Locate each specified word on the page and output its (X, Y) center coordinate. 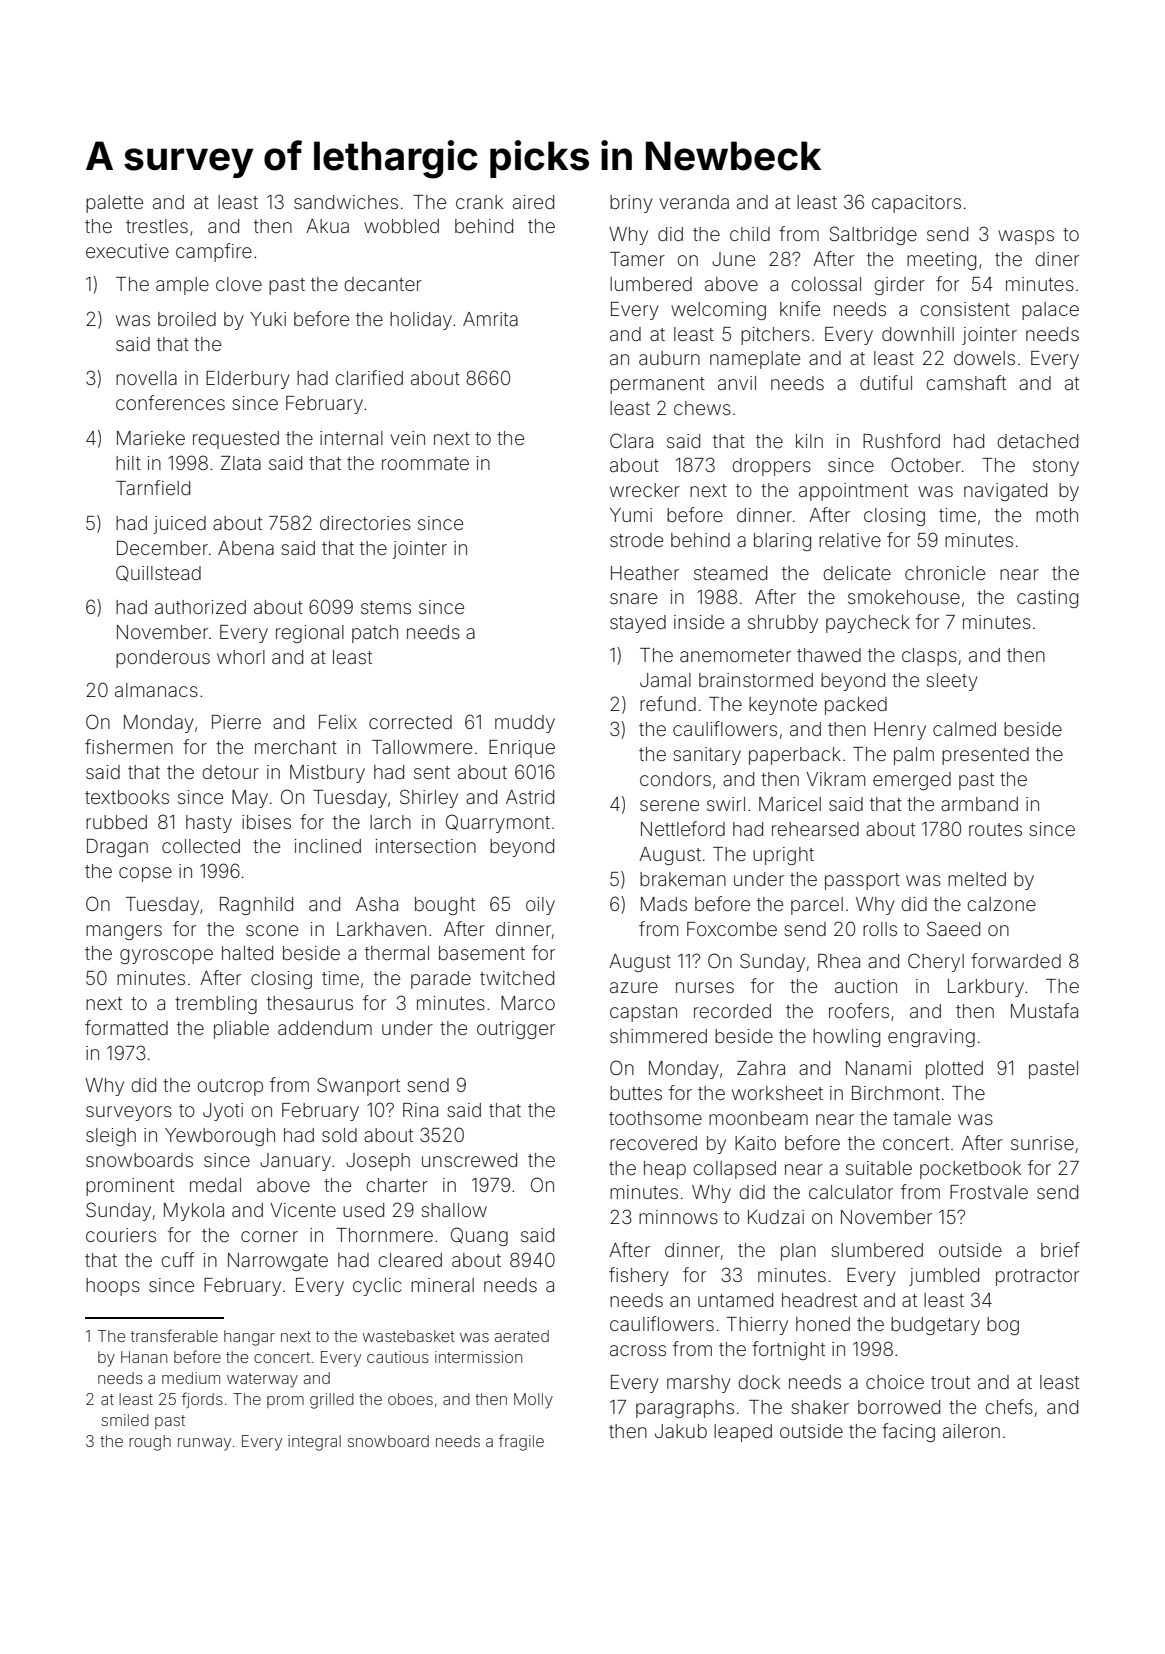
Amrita (490, 319)
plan (798, 1252)
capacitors (916, 204)
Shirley (429, 798)
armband (979, 804)
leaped (743, 1433)
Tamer (637, 259)
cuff (177, 1259)
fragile (521, 1442)
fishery (639, 1276)
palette (114, 204)
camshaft (966, 382)
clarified (369, 377)
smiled (125, 1420)
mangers (124, 932)
